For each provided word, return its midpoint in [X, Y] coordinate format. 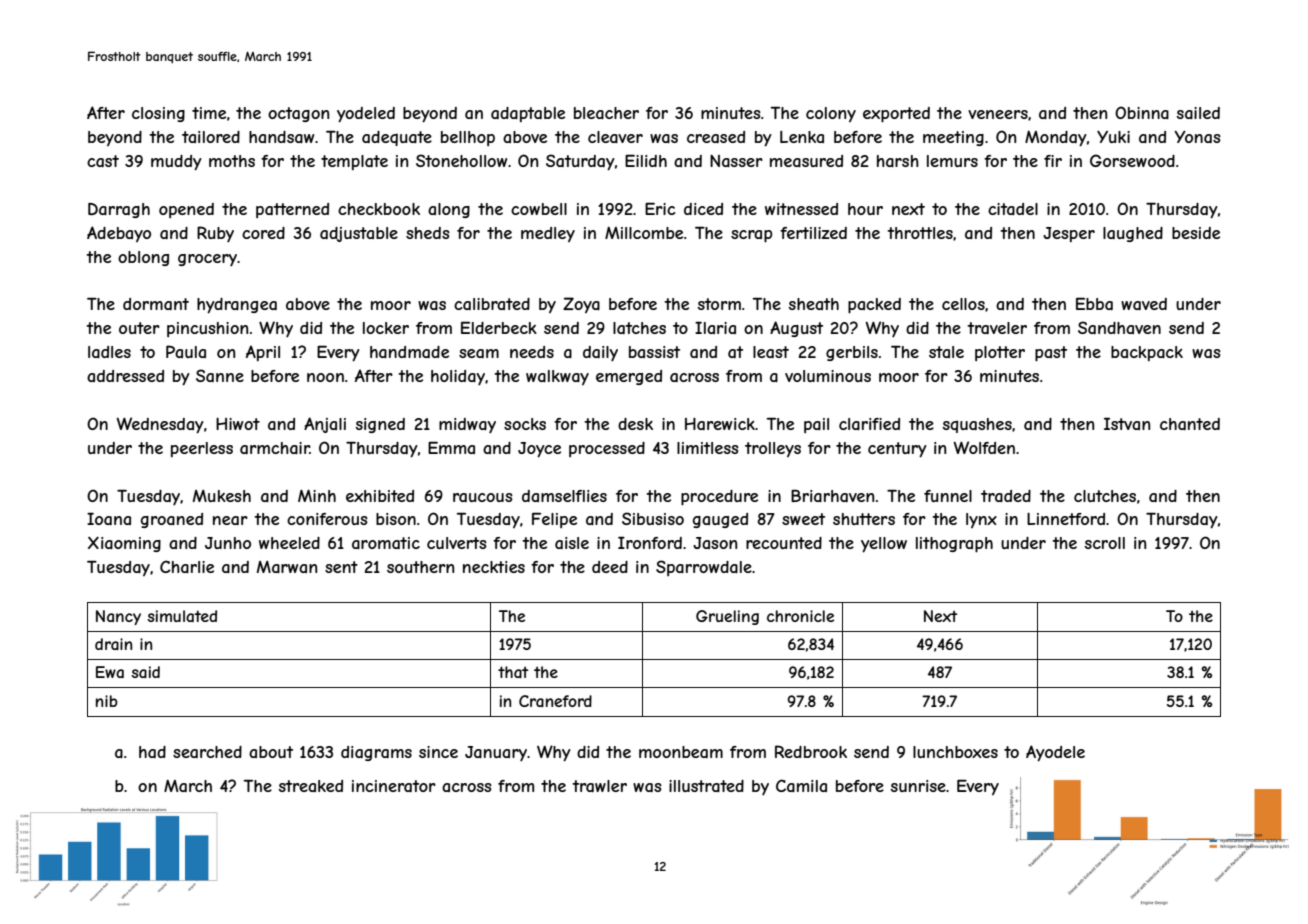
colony [831, 114]
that [513, 672]
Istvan [1127, 423]
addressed [125, 376]
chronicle [800, 616]
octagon [298, 114]
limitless [708, 448]
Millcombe [644, 233]
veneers [998, 114]
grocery [207, 260]
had [152, 752]
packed [874, 306]
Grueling [727, 617]
